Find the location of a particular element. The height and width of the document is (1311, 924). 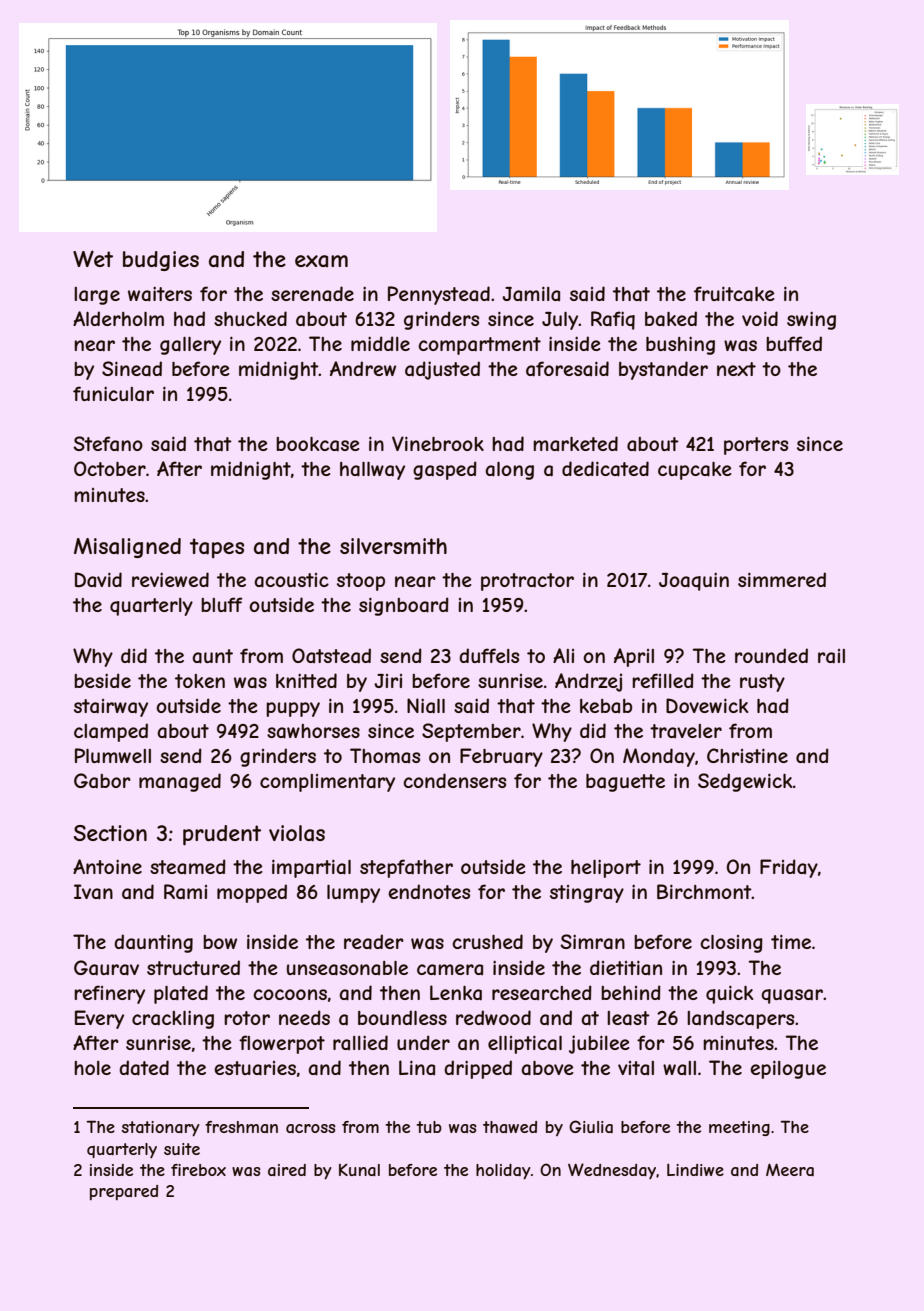

Lenka is located at coordinates (456, 993).
